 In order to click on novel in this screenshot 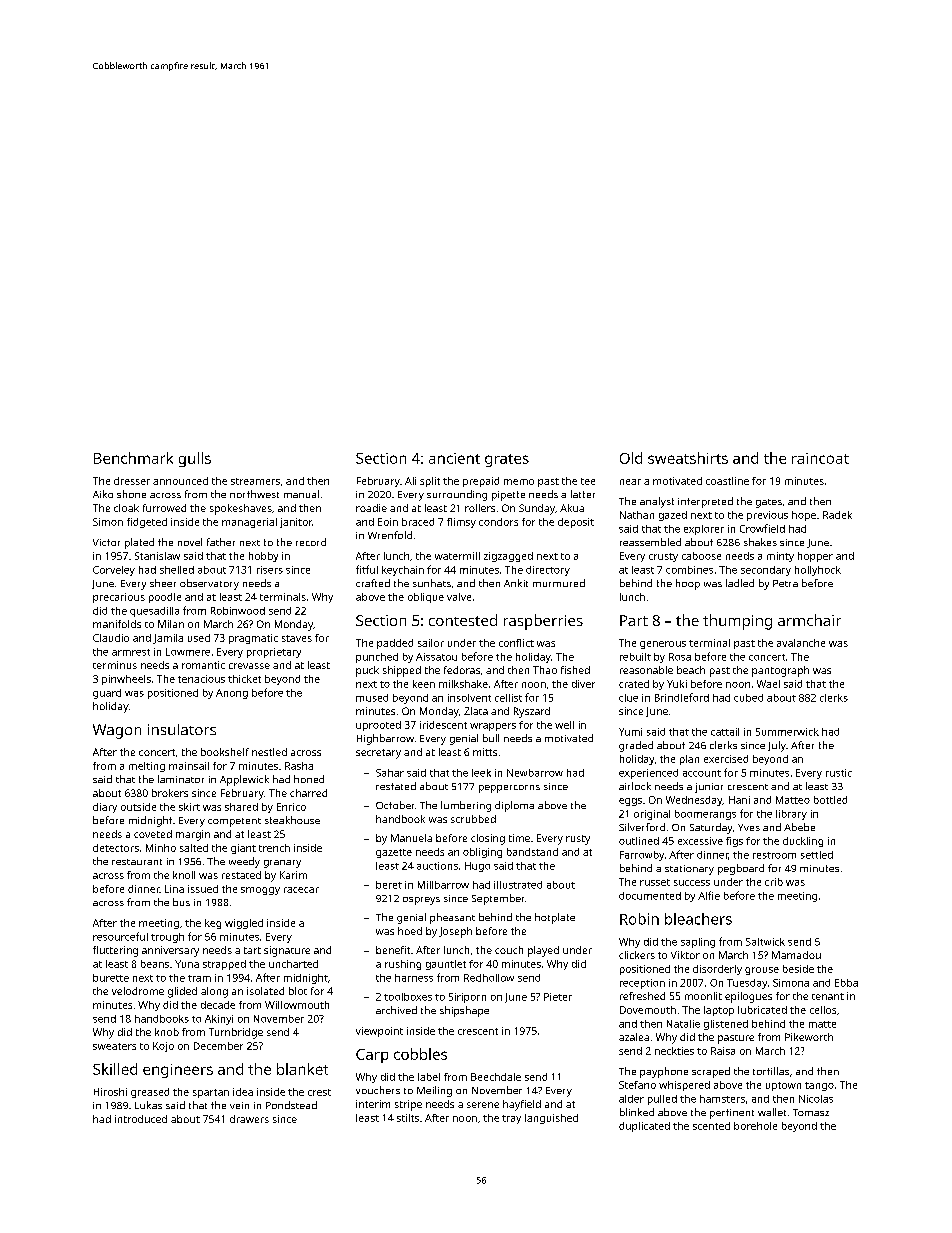, I will do `click(190, 542)`.
